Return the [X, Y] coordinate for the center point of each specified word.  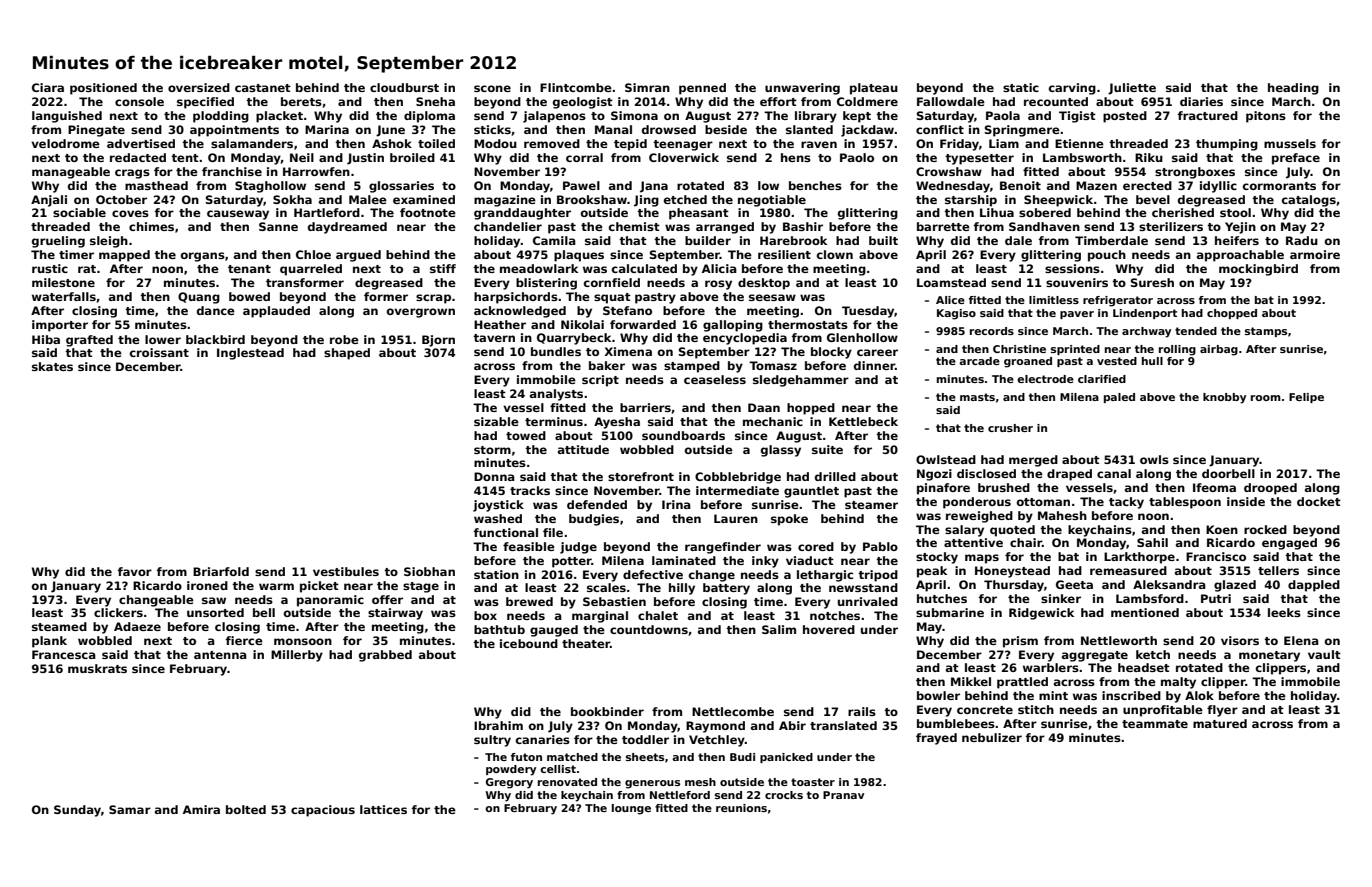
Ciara [48, 87]
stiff [443, 268]
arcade [979, 361]
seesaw [772, 297]
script [600, 381]
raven [819, 144]
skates [52, 366]
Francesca [64, 654]
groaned [1028, 362]
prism [1020, 642]
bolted [246, 809]
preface [1296, 159]
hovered [829, 629]
